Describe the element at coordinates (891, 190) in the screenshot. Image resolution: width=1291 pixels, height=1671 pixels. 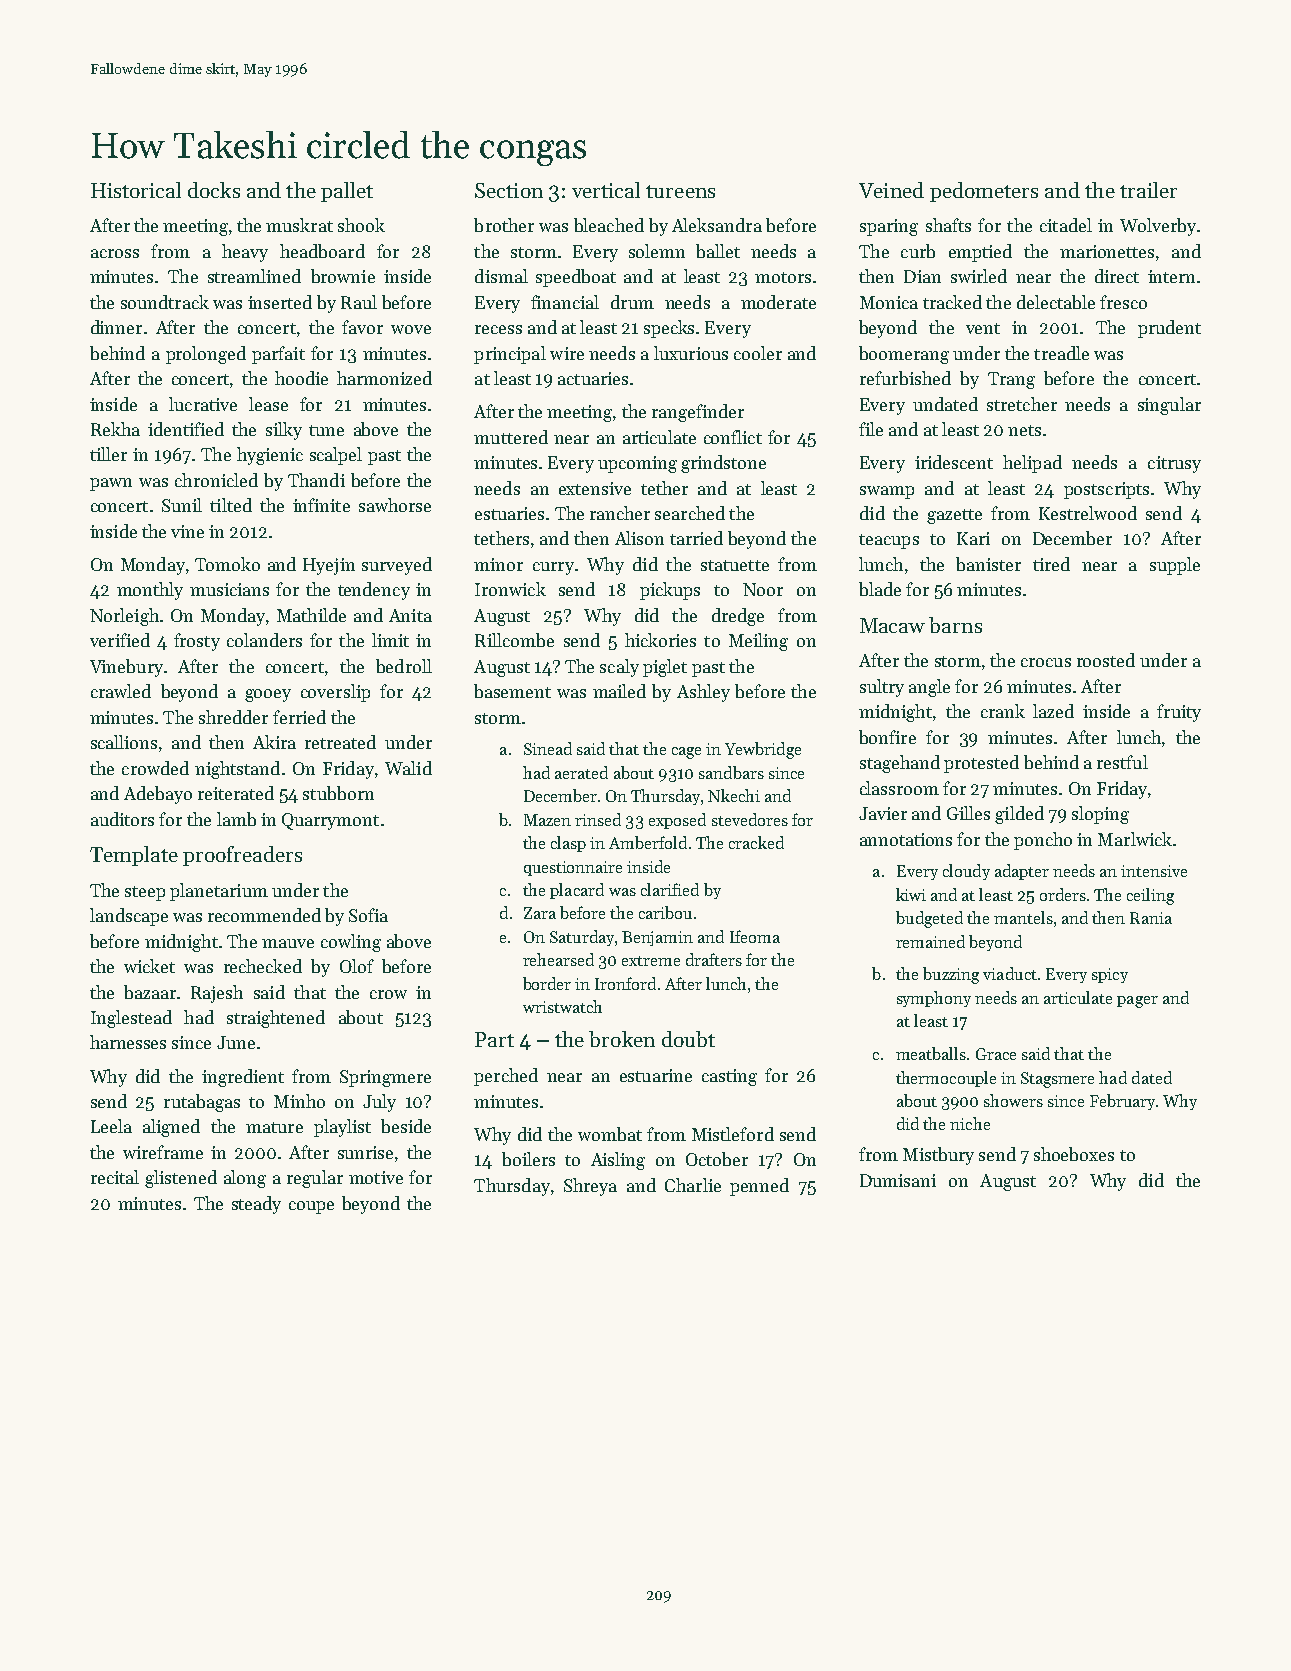
I see `Veined` at that location.
